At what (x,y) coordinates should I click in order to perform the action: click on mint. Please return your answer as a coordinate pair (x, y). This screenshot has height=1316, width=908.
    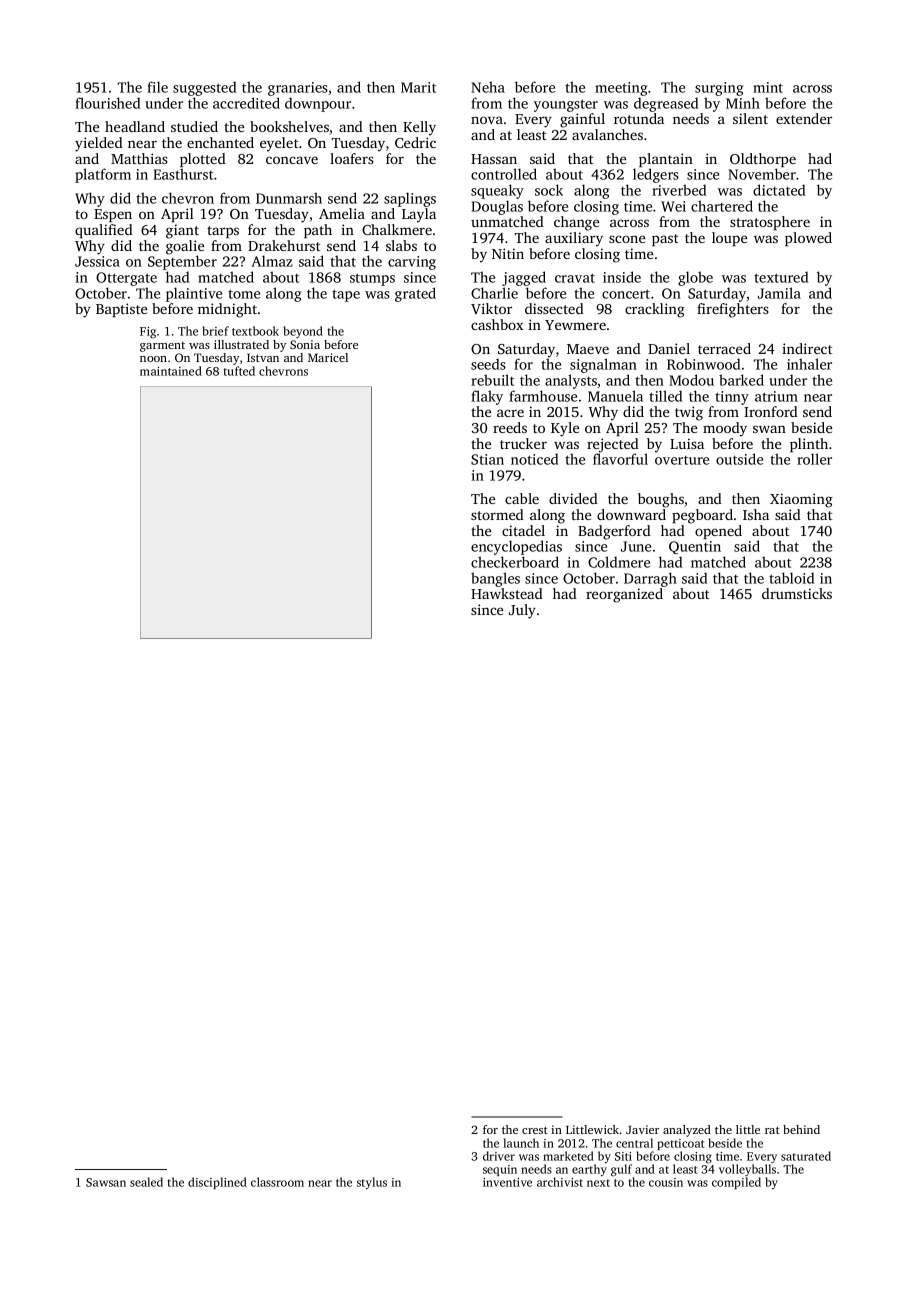
    Looking at the image, I should click on (768, 87).
